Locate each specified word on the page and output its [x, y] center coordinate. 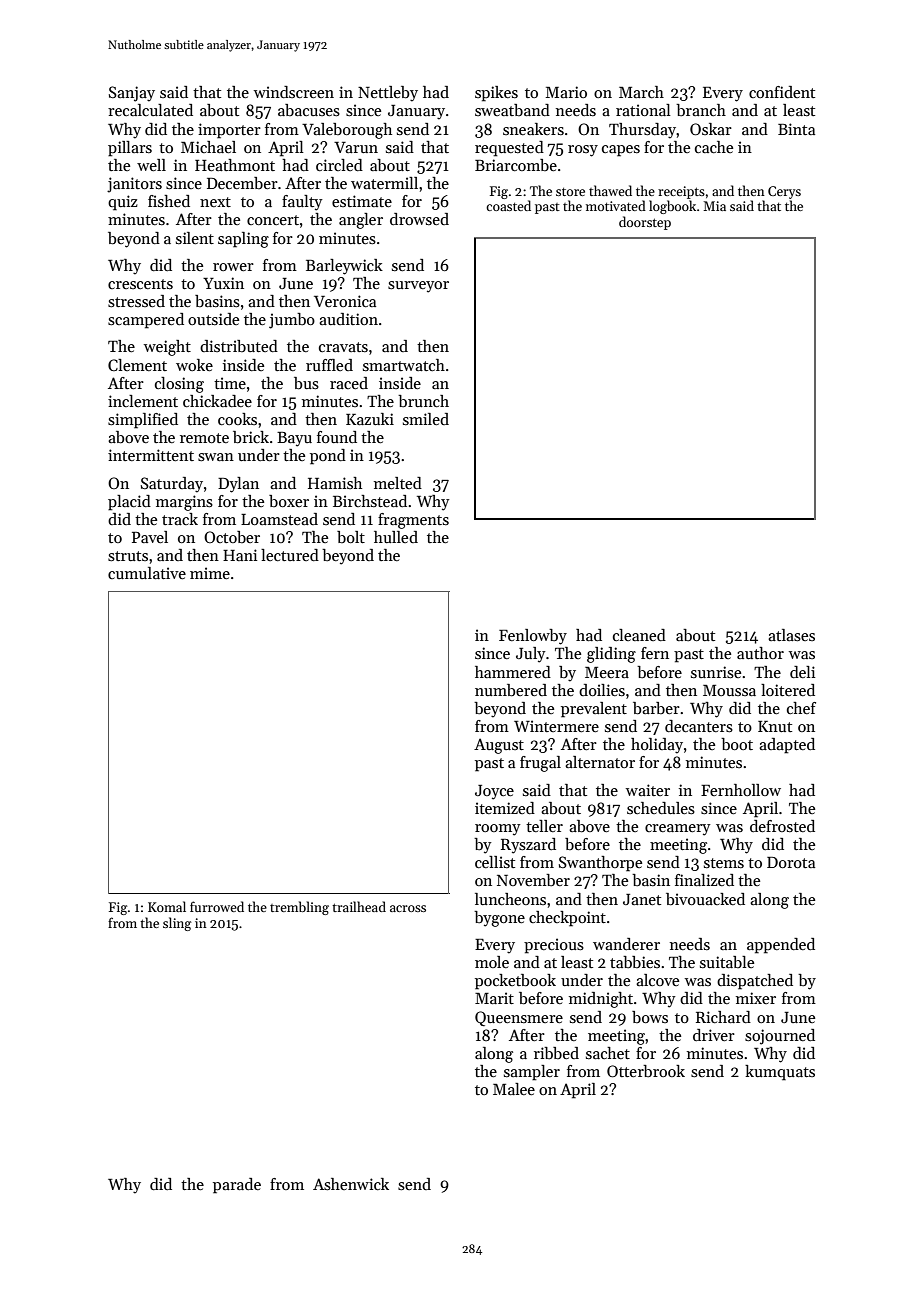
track [180, 519]
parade [237, 1186]
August [499, 746]
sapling [243, 240]
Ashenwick [351, 1184]
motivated [616, 205]
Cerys [784, 192]
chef [801, 708]
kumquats [780, 1073]
